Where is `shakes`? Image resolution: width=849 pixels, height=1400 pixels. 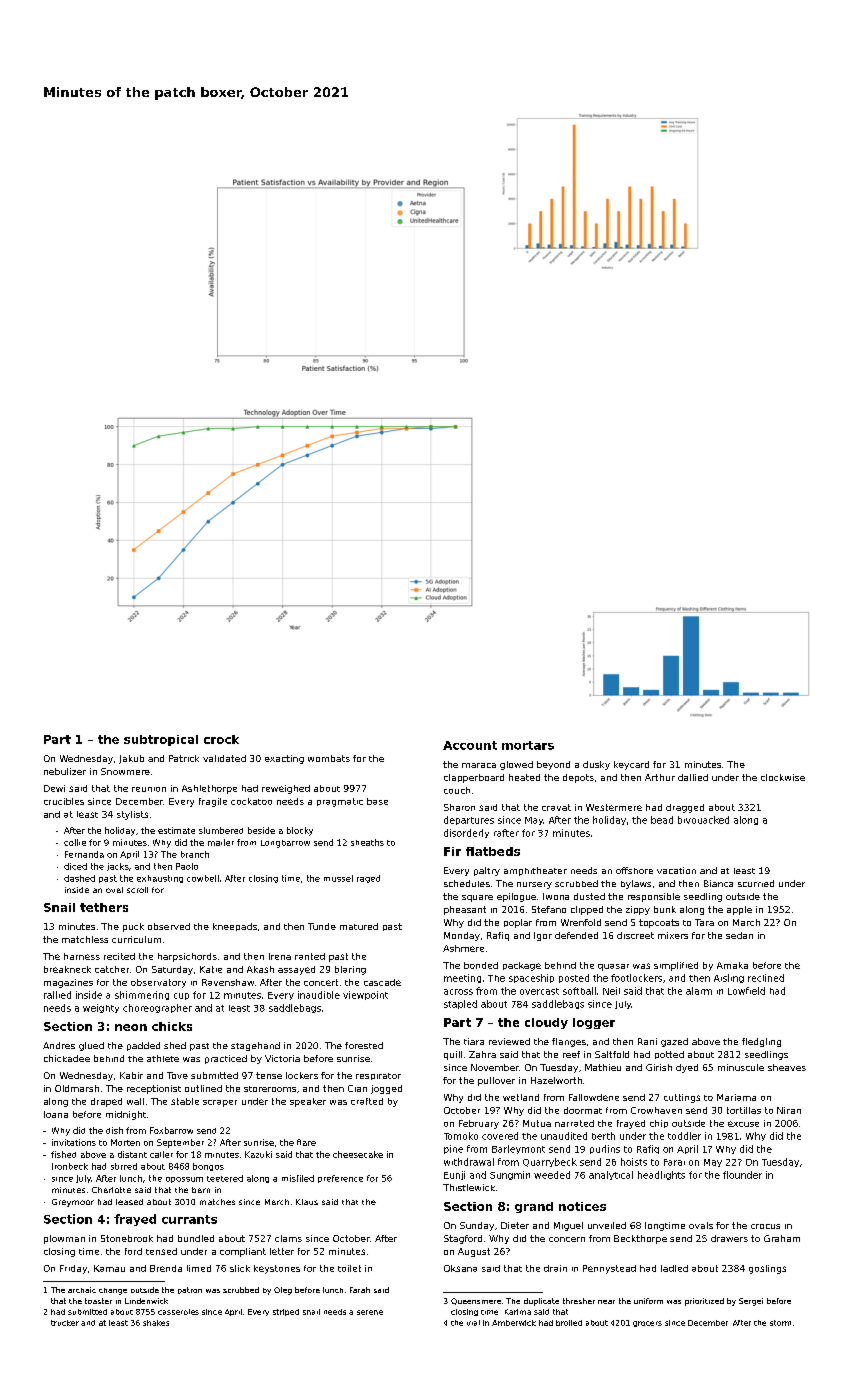 shakes is located at coordinates (156, 1323).
